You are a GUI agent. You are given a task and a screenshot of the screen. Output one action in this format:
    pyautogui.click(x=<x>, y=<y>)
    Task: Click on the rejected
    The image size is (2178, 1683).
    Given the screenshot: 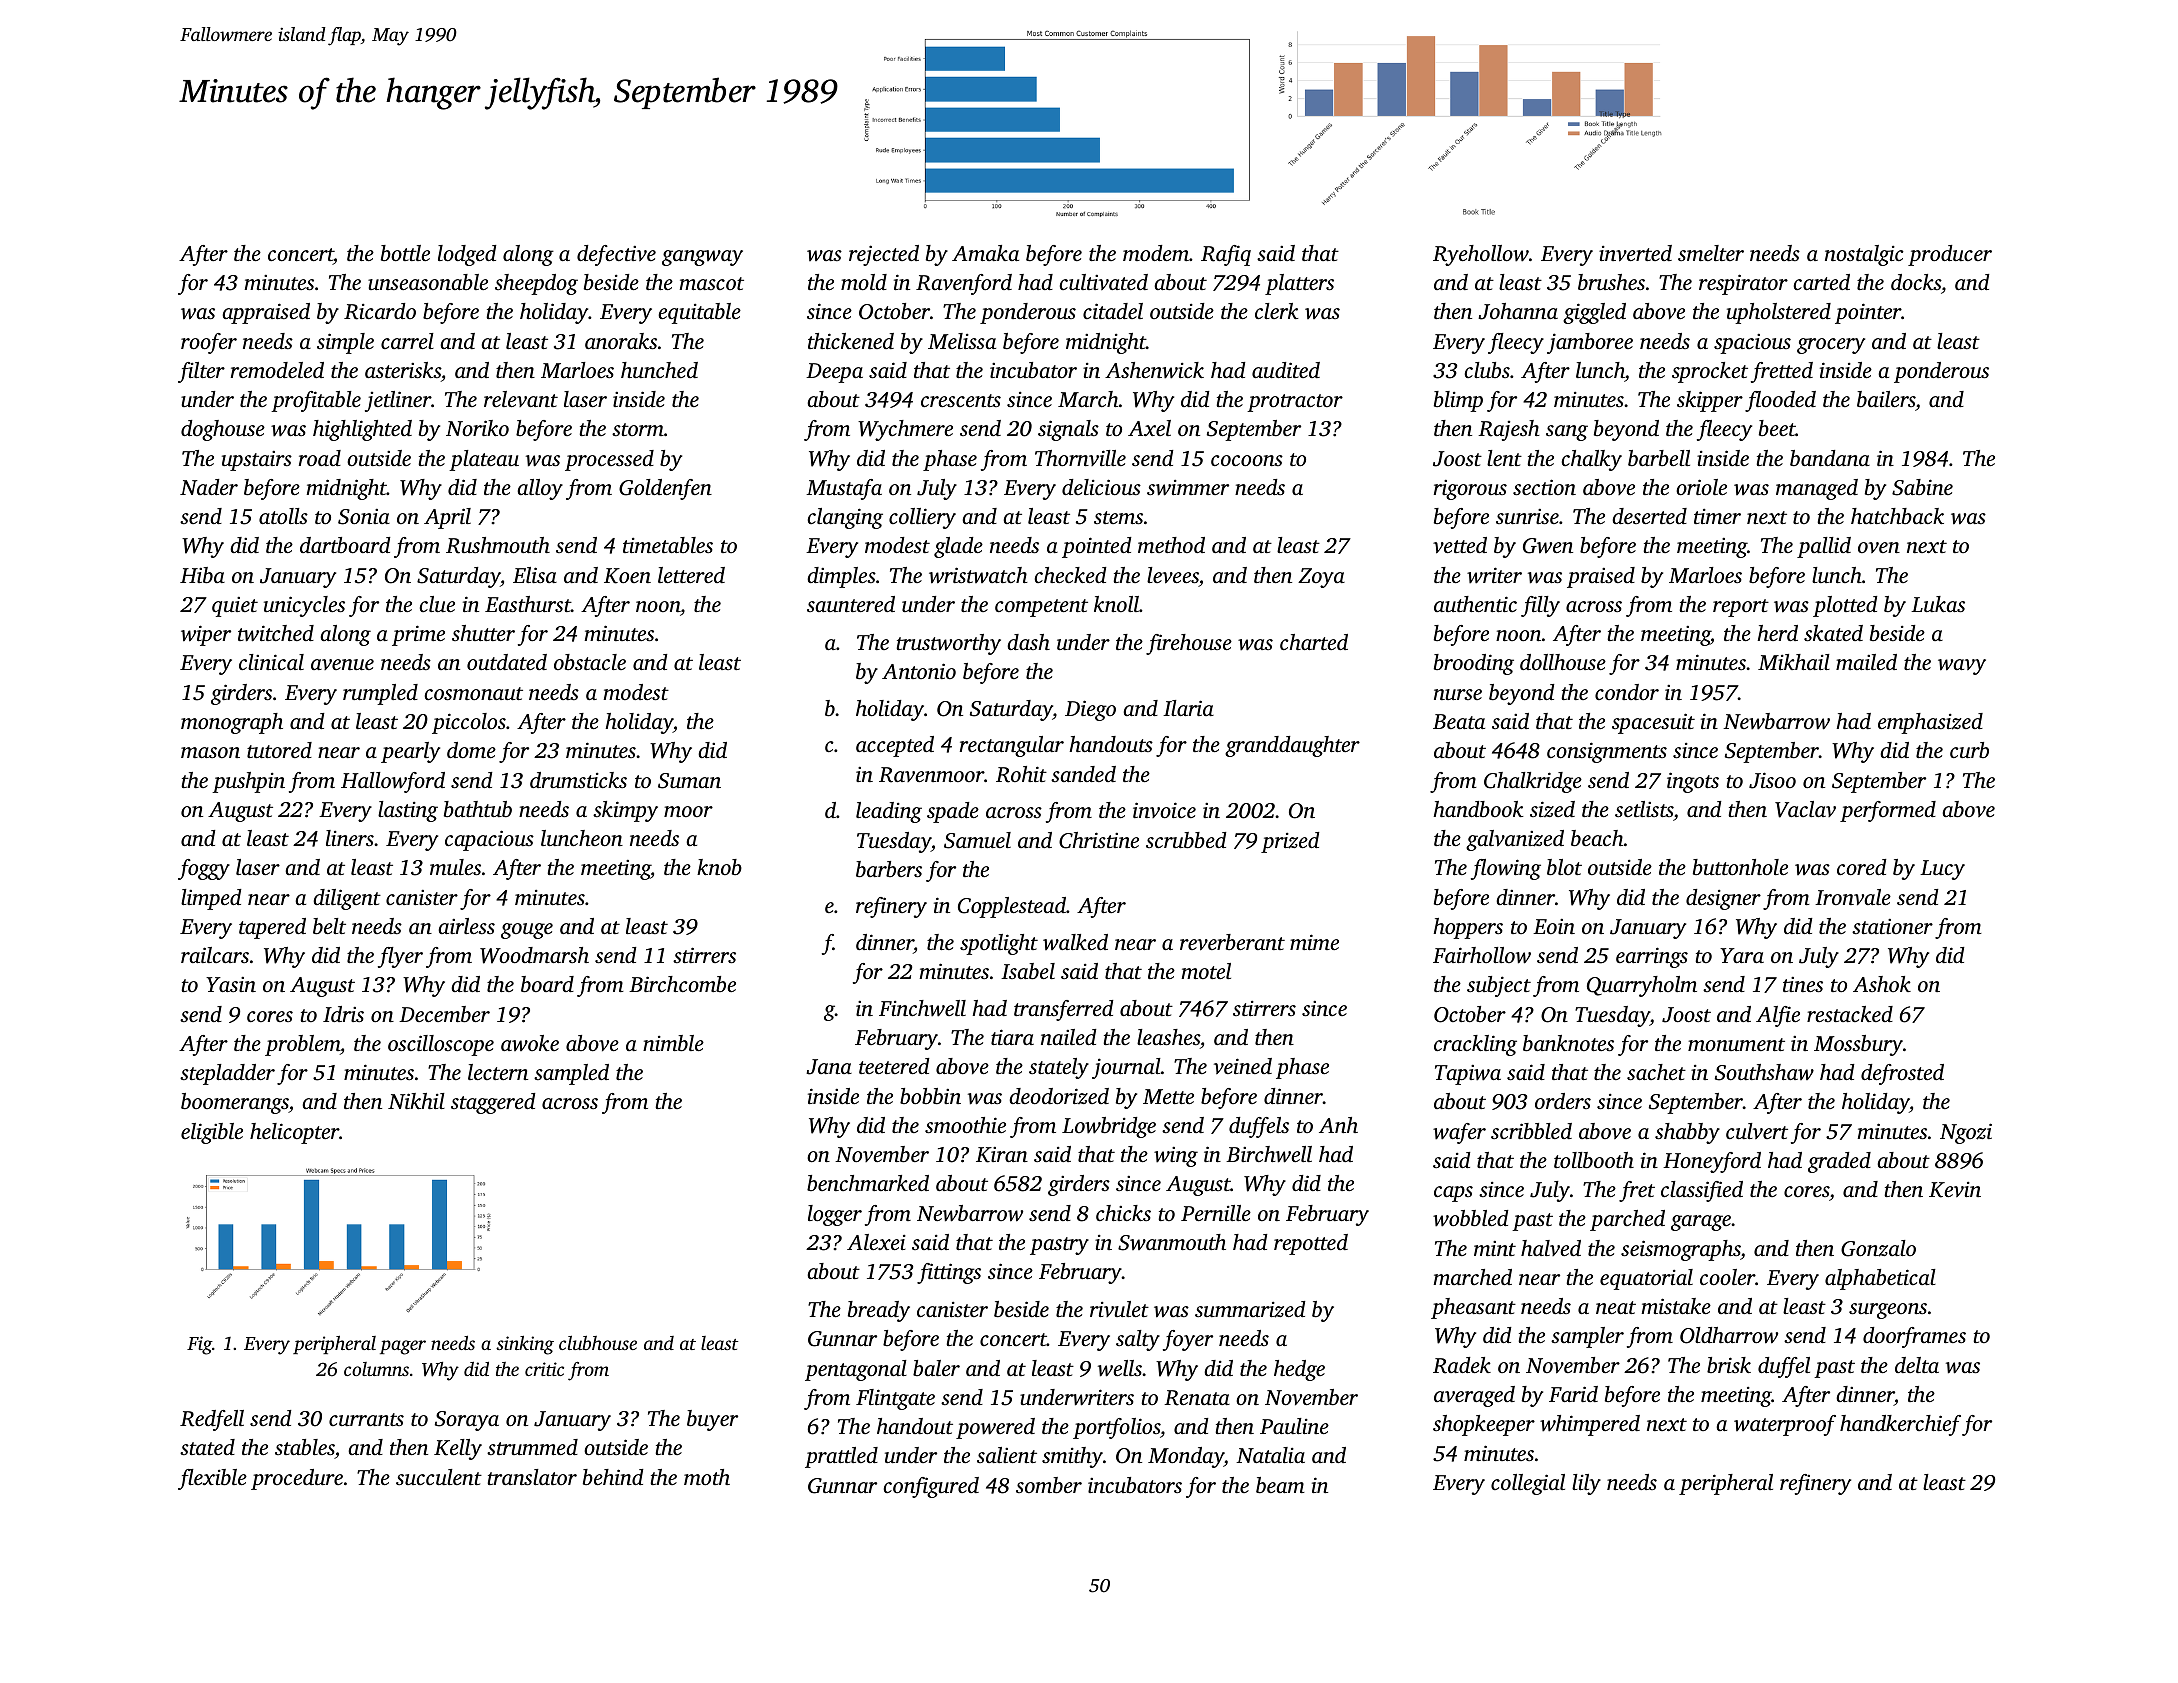 What is the action you would take?
    pyautogui.click(x=884, y=255)
